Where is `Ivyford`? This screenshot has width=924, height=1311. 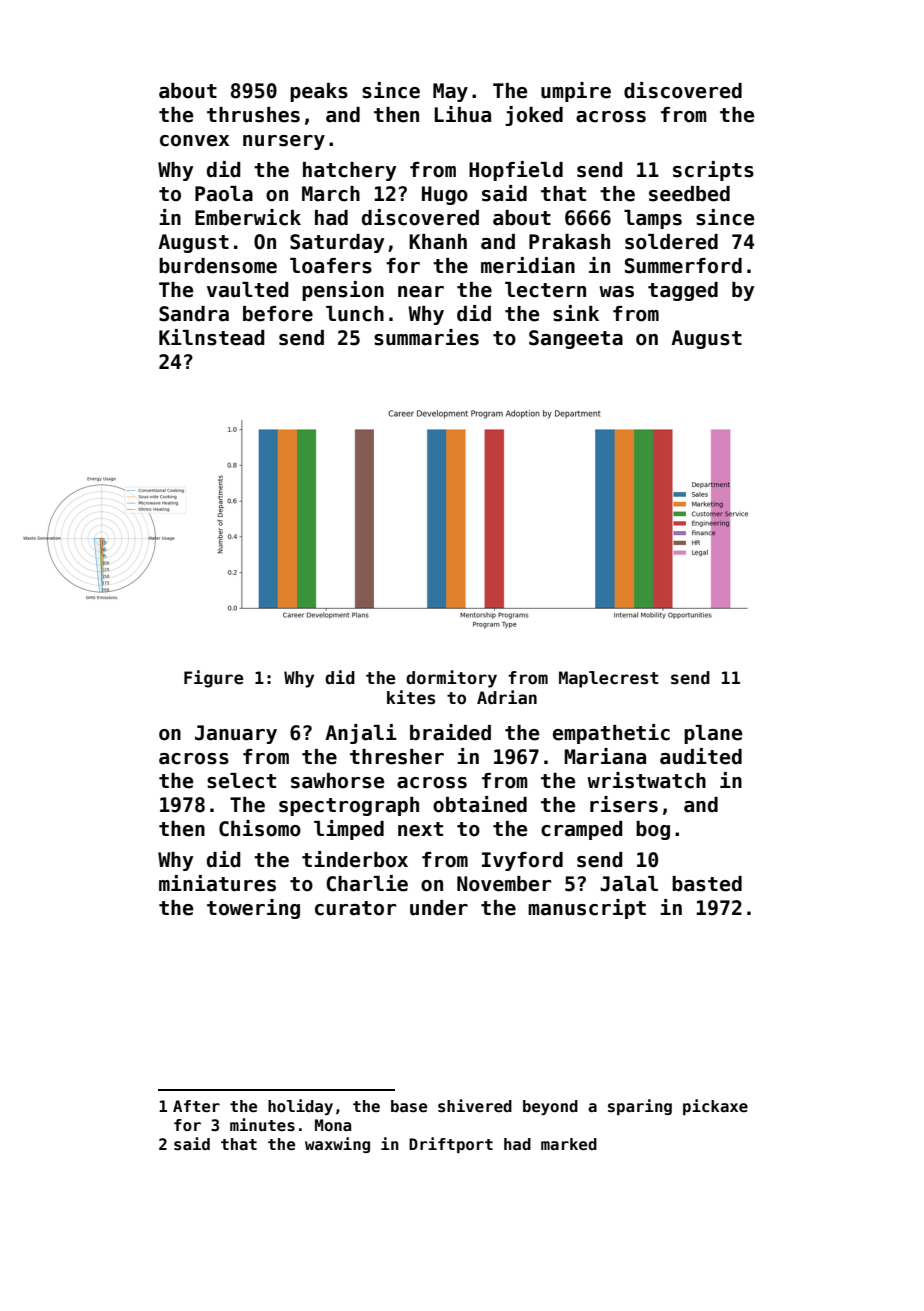
Ivyford is located at coordinates (522, 861).
